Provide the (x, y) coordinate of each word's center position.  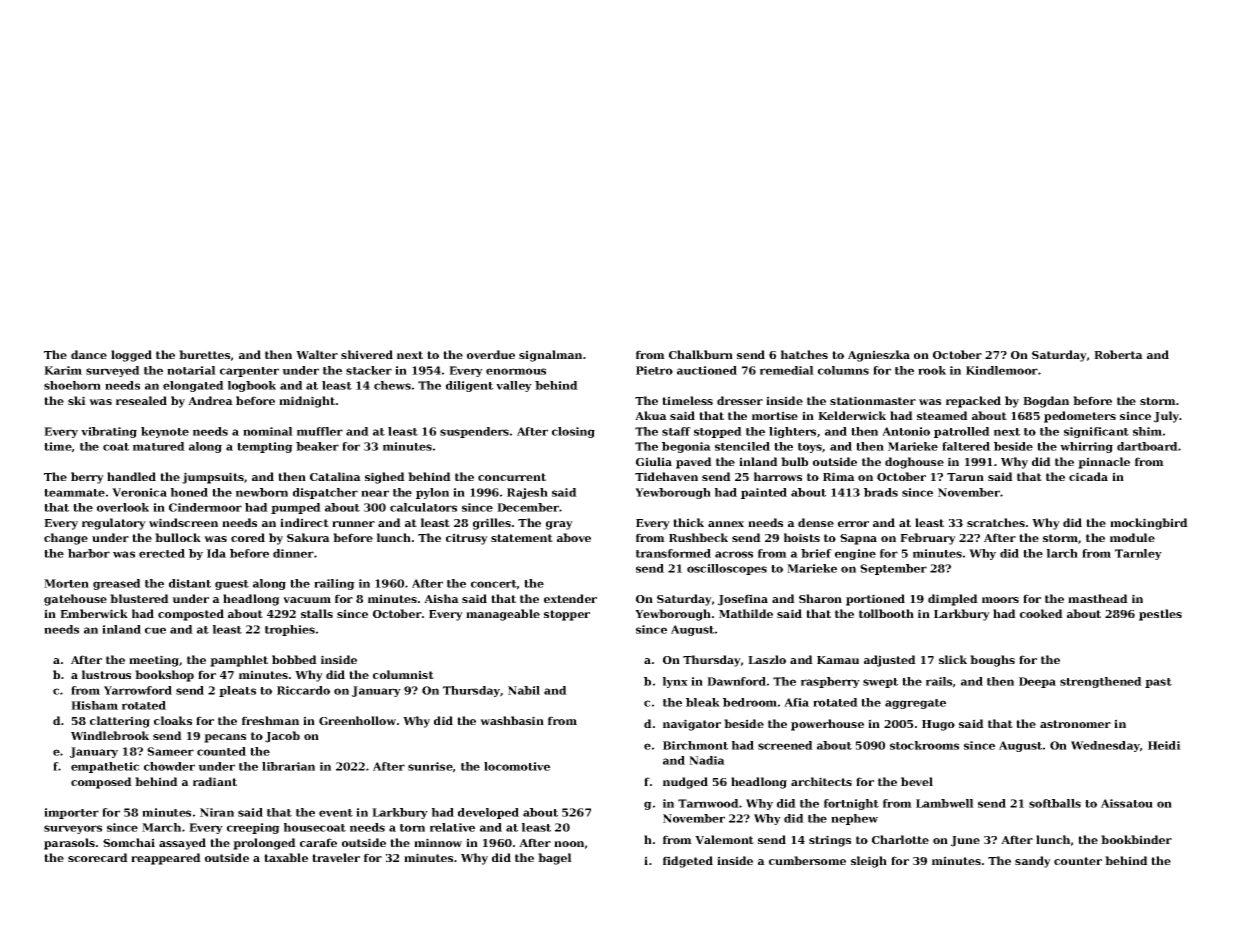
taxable (286, 857)
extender (570, 598)
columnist (403, 674)
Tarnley (1138, 554)
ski (77, 400)
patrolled (962, 432)
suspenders (474, 432)
